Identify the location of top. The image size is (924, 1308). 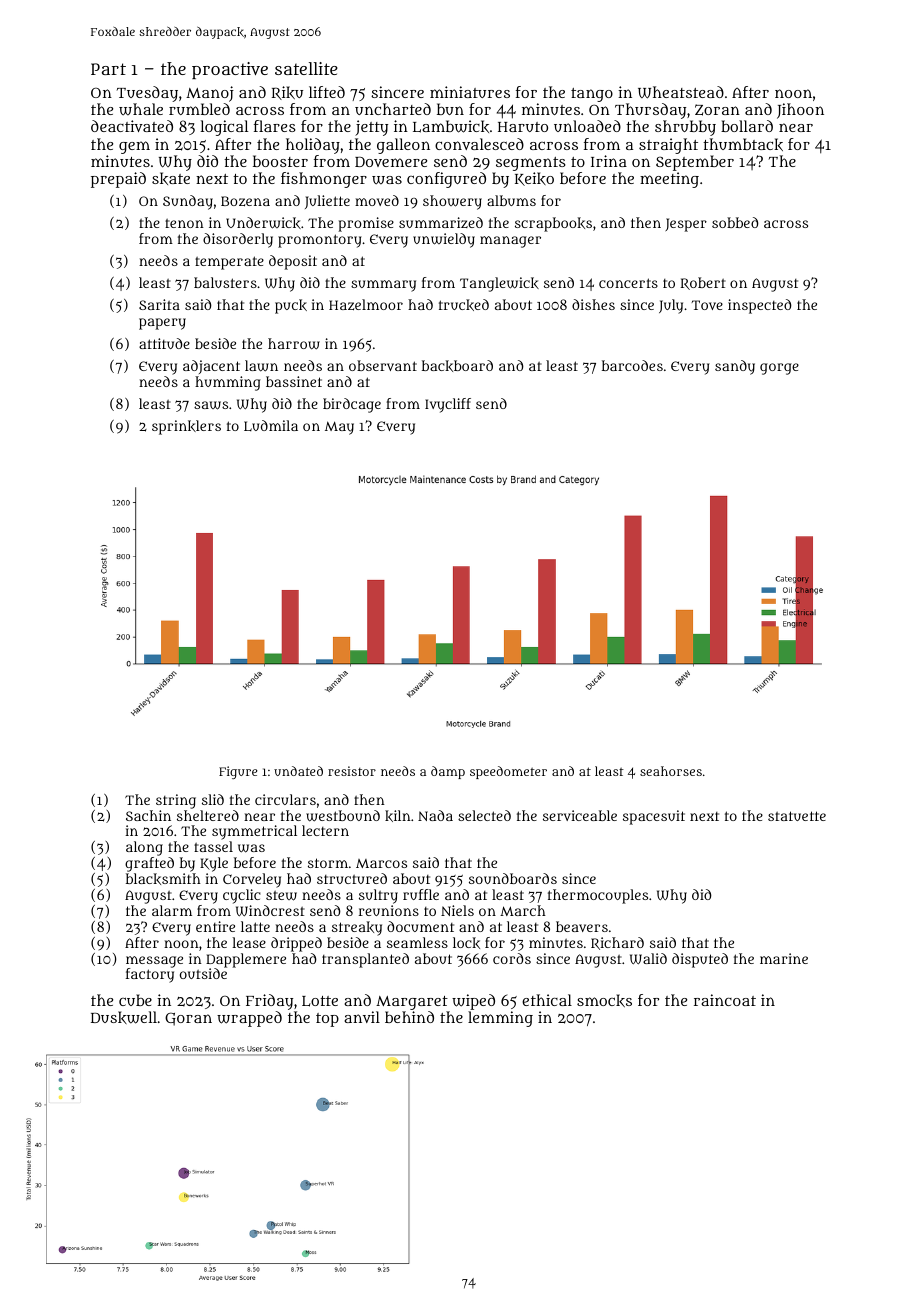
(327, 1020).
